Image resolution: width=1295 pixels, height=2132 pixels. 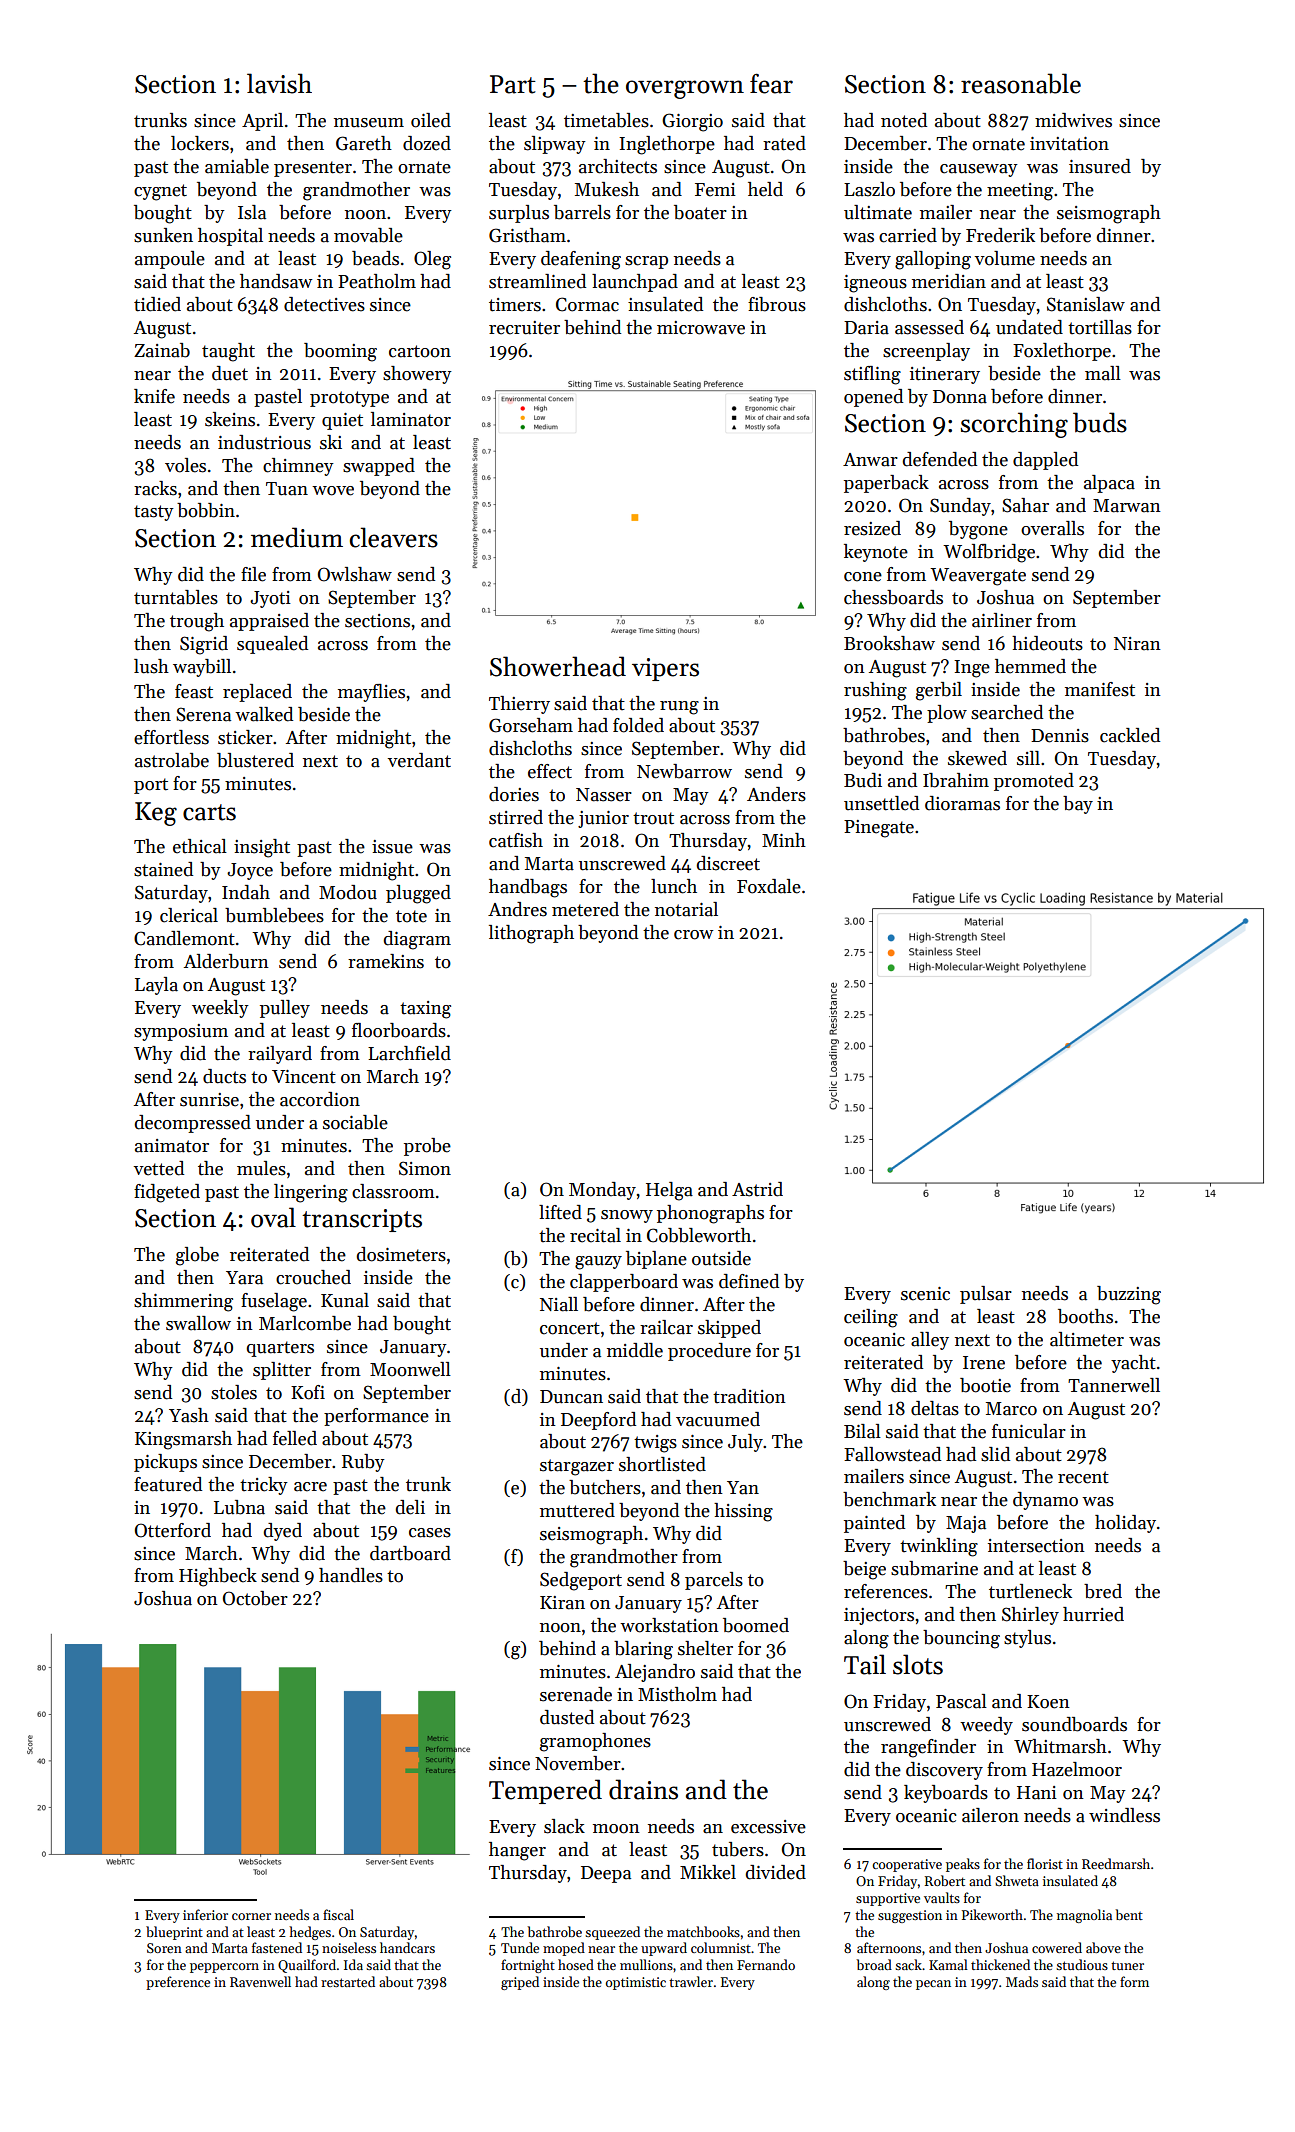 I want to click on mall, so click(x=1103, y=373).
